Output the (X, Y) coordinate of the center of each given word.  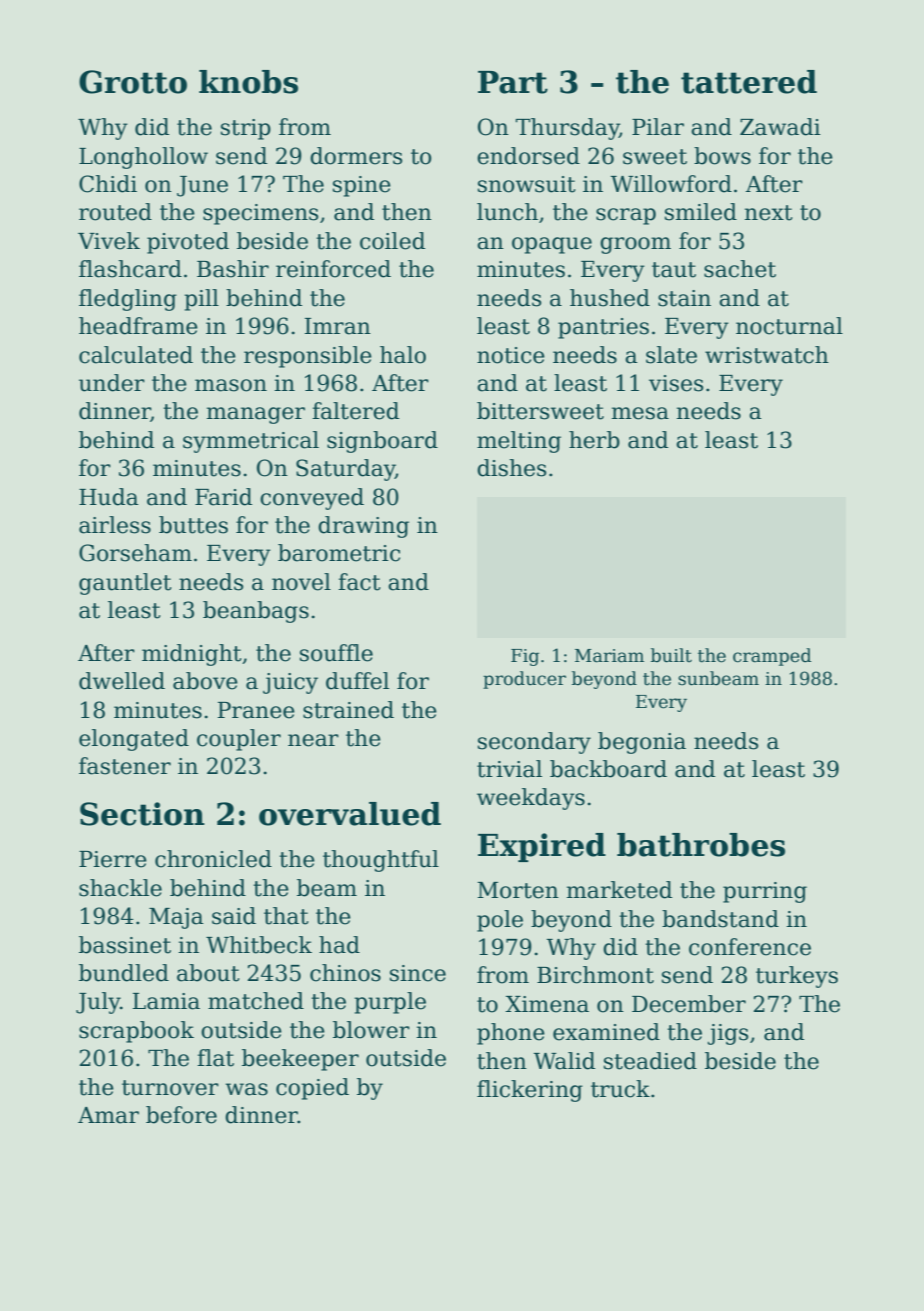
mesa (640, 413)
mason (231, 385)
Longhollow (143, 158)
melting (519, 442)
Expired (542, 847)
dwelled (122, 681)
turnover (170, 1088)
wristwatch (767, 355)
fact (359, 582)
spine (362, 186)
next (769, 213)
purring (765, 892)
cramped (772, 657)
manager (256, 415)
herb (594, 440)
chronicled (213, 859)
